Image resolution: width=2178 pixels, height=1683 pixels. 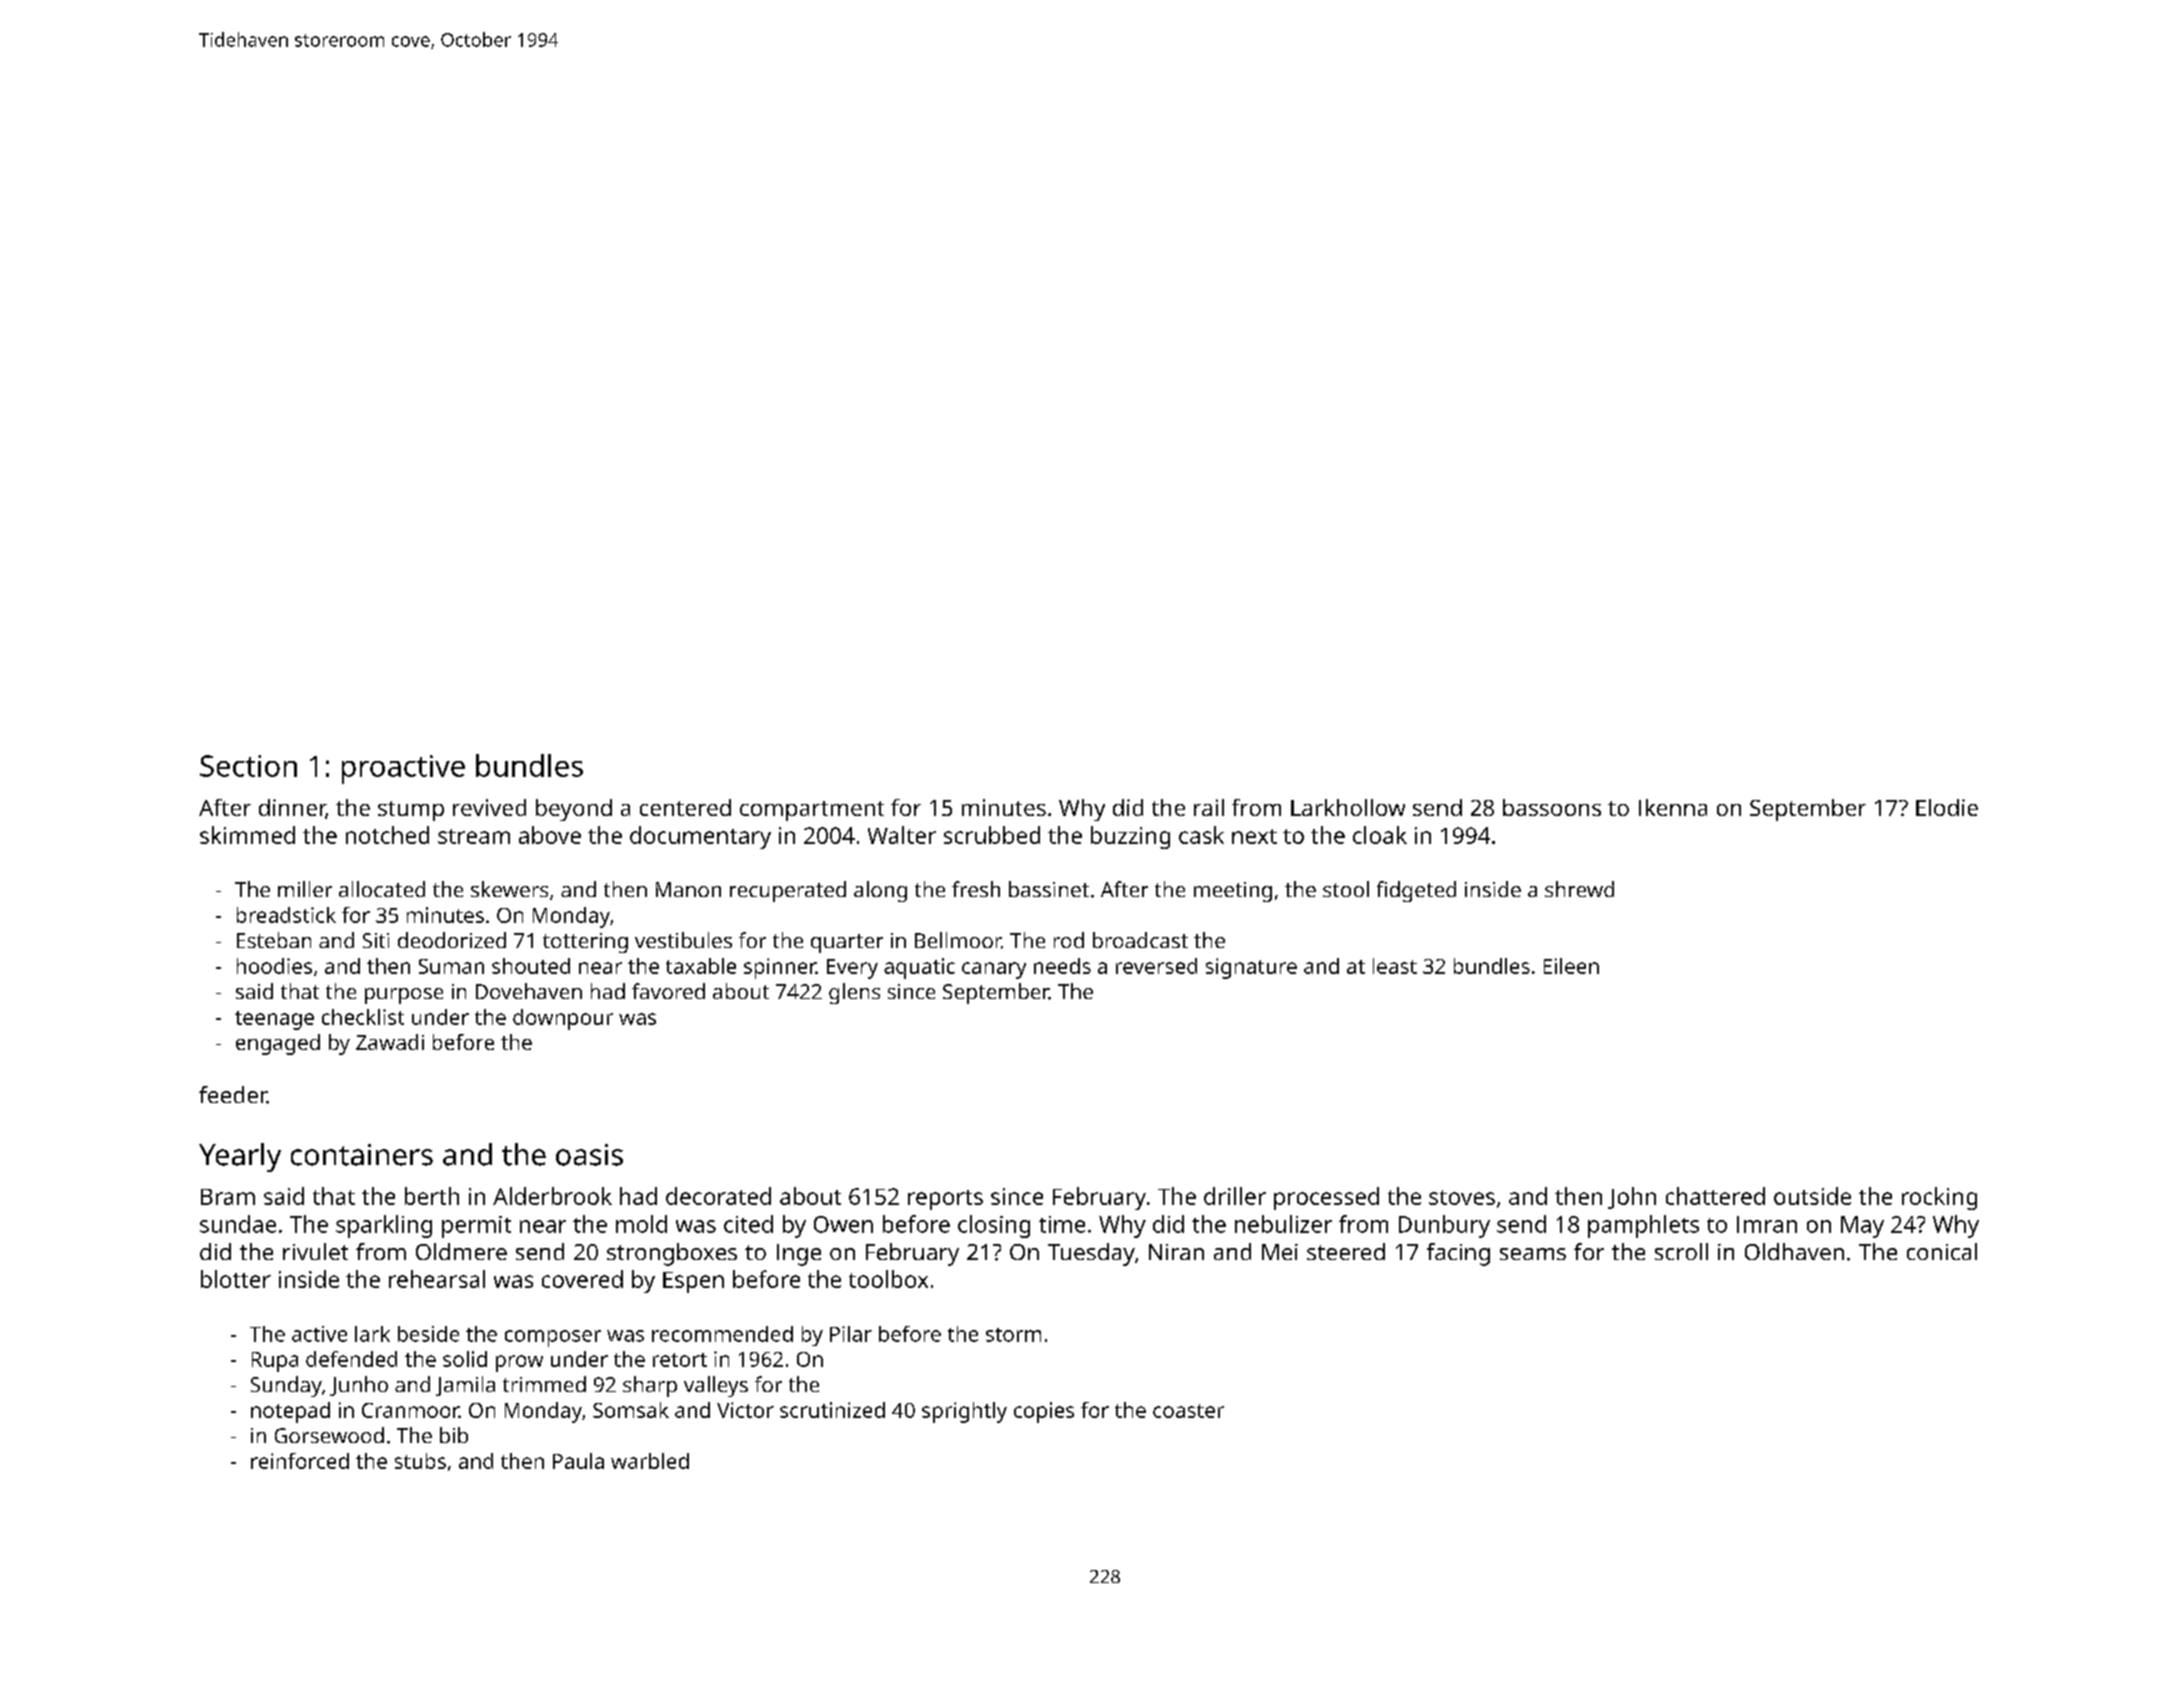 What do you see at coordinates (945, 1200) in the screenshot?
I see `reports` at bounding box center [945, 1200].
